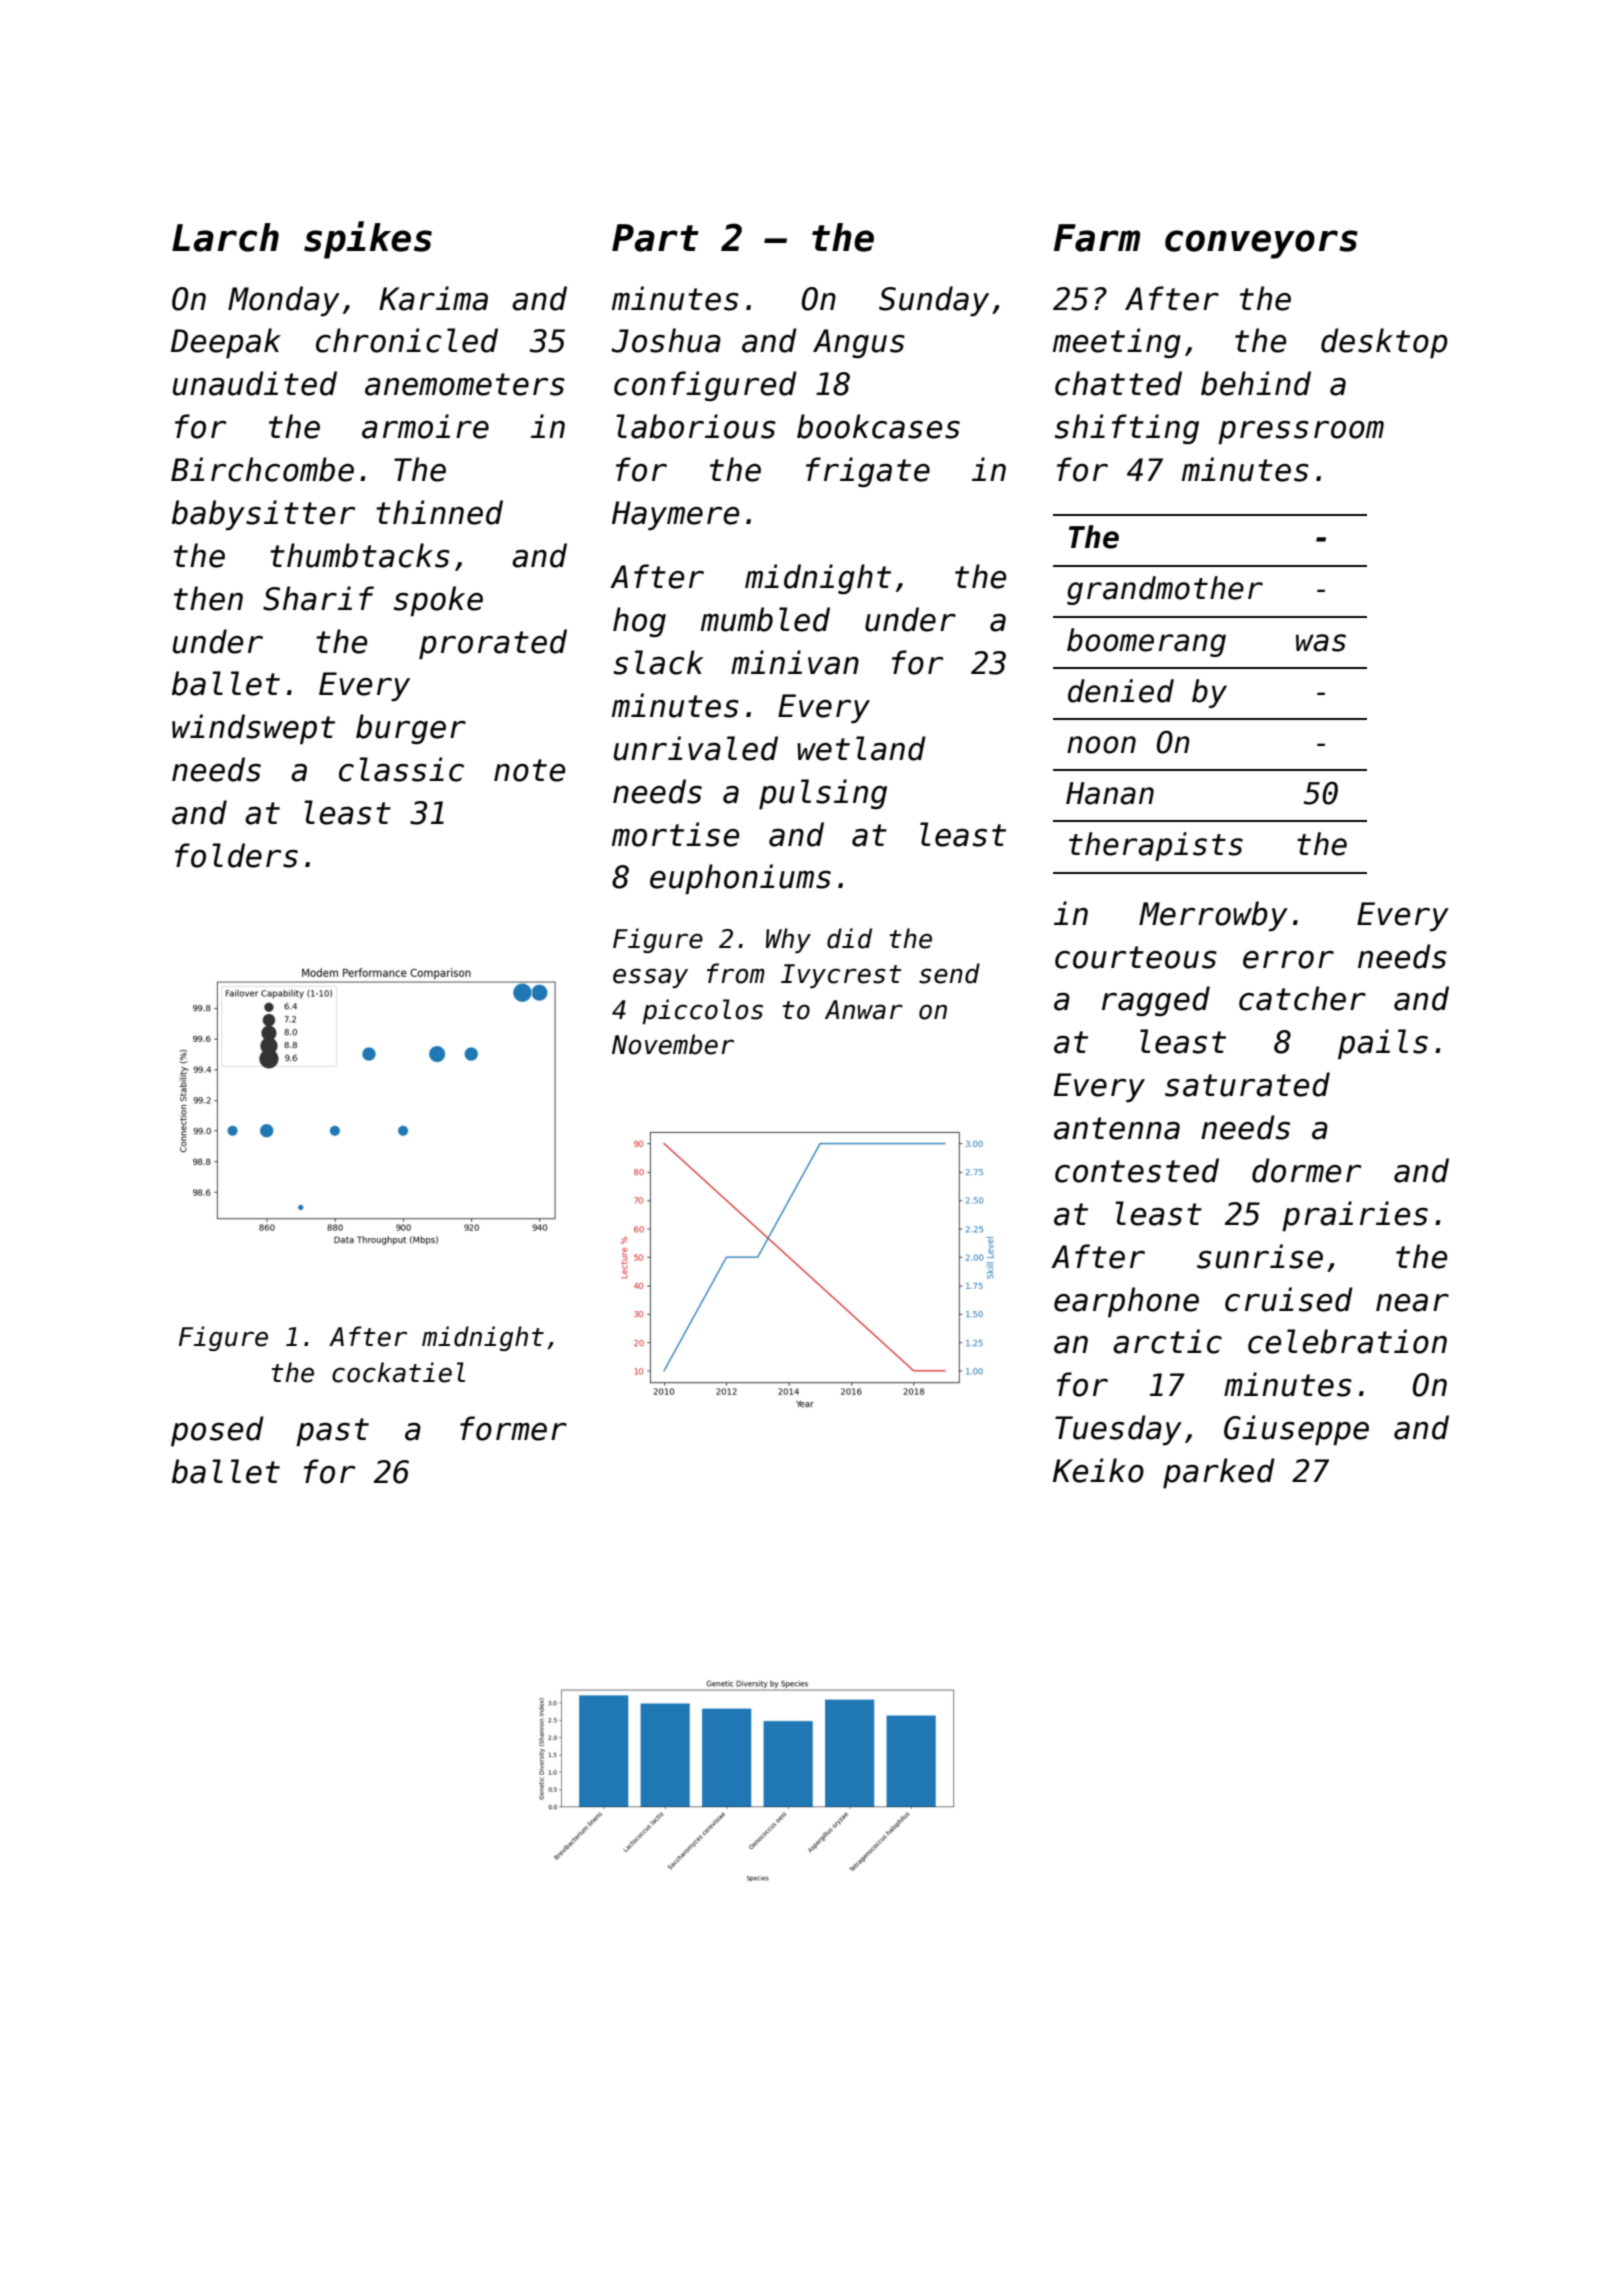 The height and width of the document is (2292, 1620). Describe the element at coordinates (736, 973) in the document. I see `from` at that location.
